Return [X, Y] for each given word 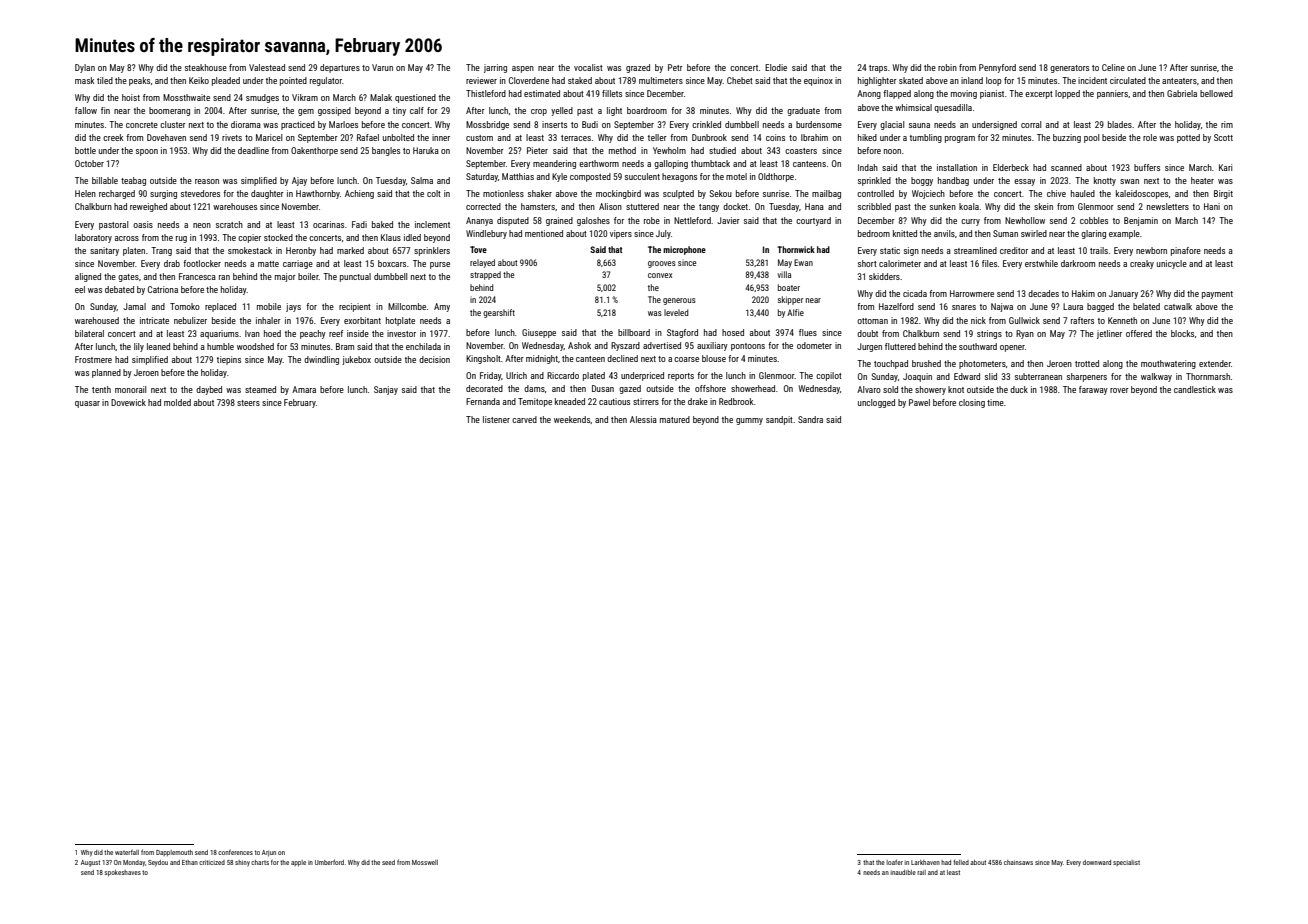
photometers [982, 364]
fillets [612, 93]
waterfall [127, 852]
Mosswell [425, 862]
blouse [714, 358]
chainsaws [1018, 862]
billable [105, 180]
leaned [158, 346]
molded [177, 402]
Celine [1113, 67]
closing [972, 403]
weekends [572, 419]
